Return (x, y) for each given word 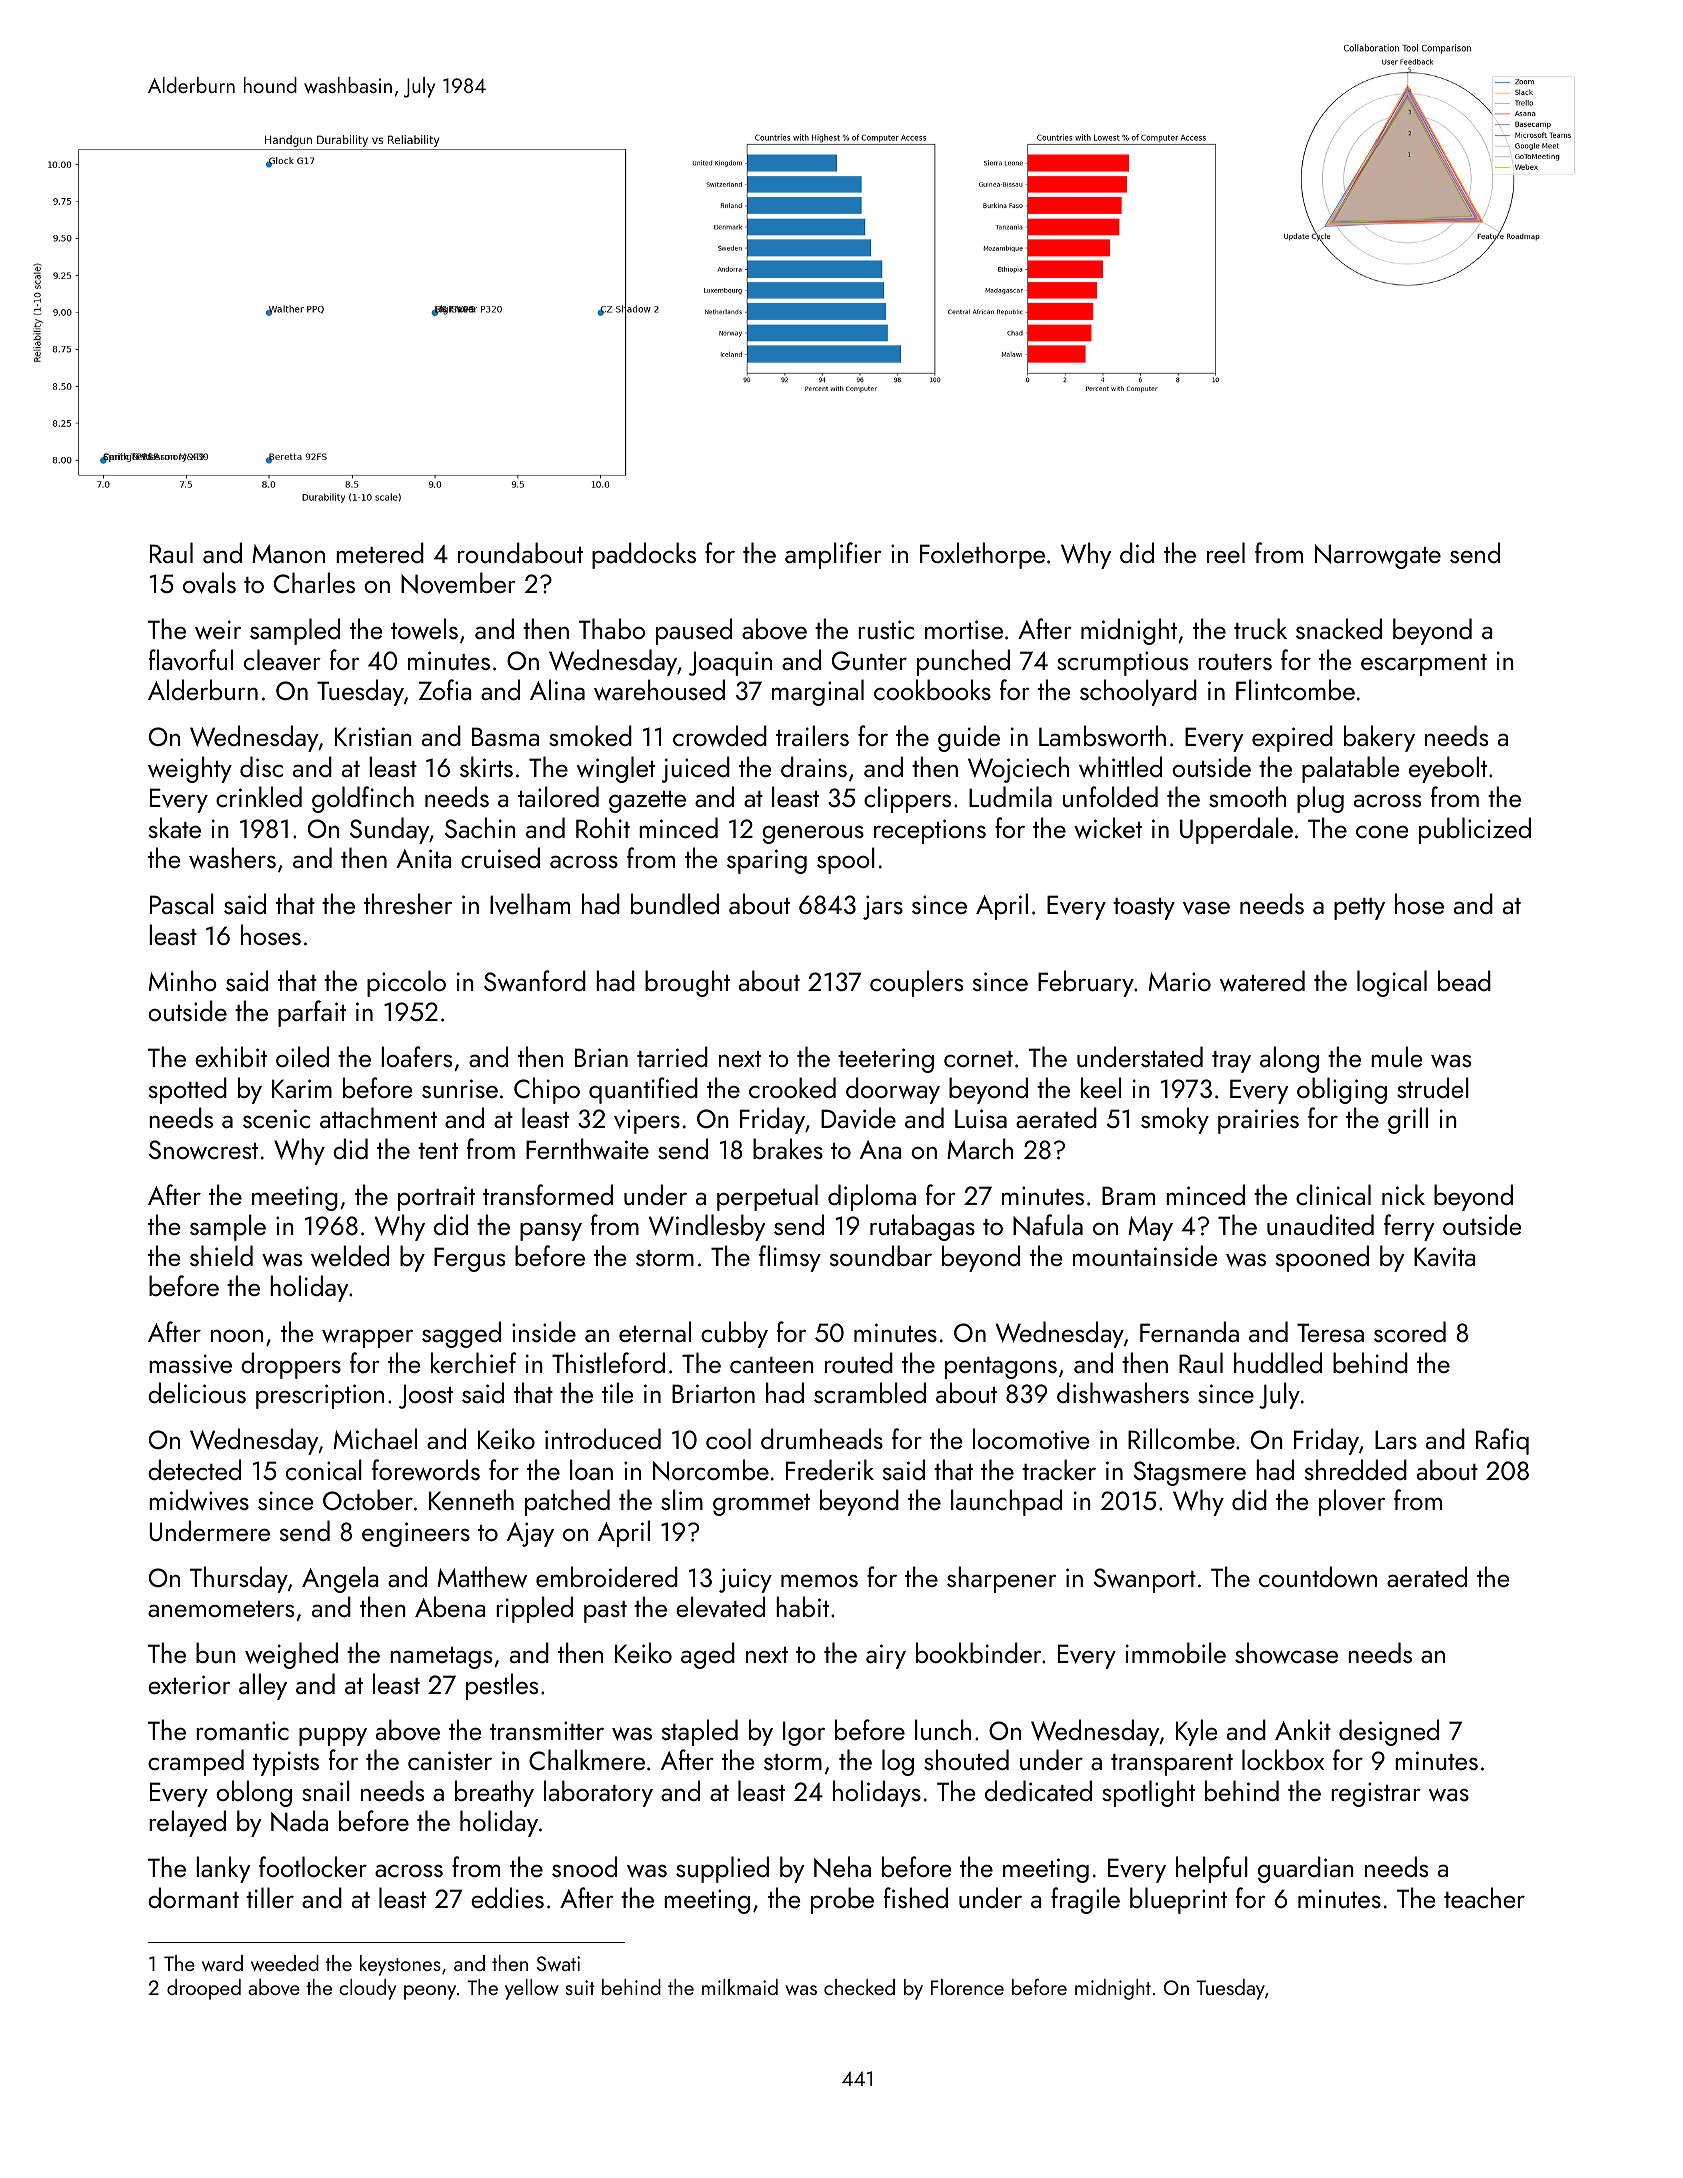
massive (190, 1364)
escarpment (1424, 665)
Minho (183, 980)
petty (1359, 909)
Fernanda (1189, 1331)
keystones (400, 1965)
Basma (505, 736)
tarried (672, 1056)
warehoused (659, 690)
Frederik (830, 1469)
